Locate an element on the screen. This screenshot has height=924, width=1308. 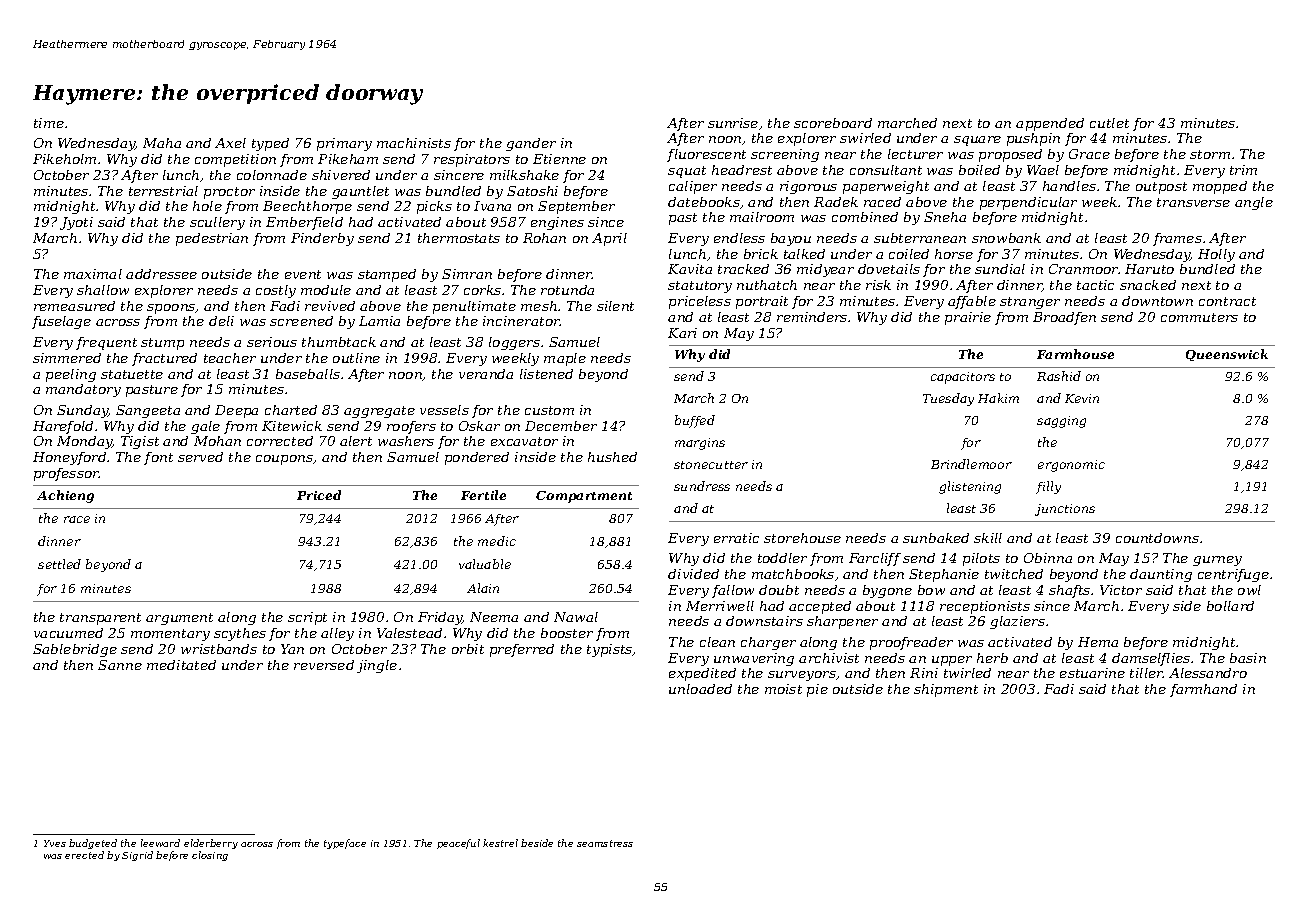
centrifuge is located at coordinates (1233, 575).
